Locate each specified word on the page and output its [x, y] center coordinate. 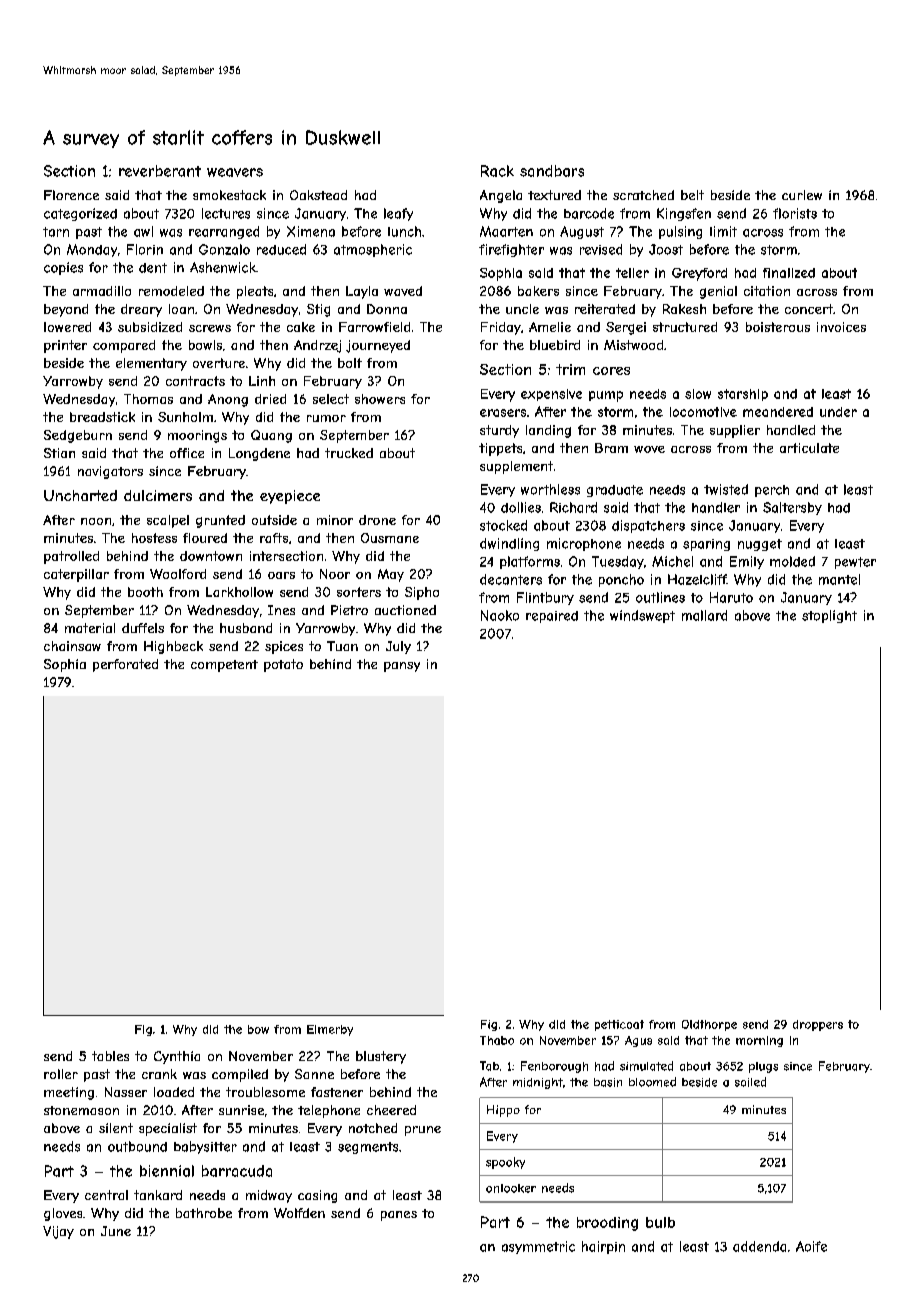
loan [181, 309]
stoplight [829, 616]
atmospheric [373, 250]
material [90, 628]
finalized [789, 273]
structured [685, 327]
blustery [381, 1057]
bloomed [652, 1082]
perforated [125, 665]
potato [283, 665]
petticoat [619, 1025]
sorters [359, 592]
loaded [174, 1092]
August [582, 232]
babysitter [205, 1147]
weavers [235, 172]
